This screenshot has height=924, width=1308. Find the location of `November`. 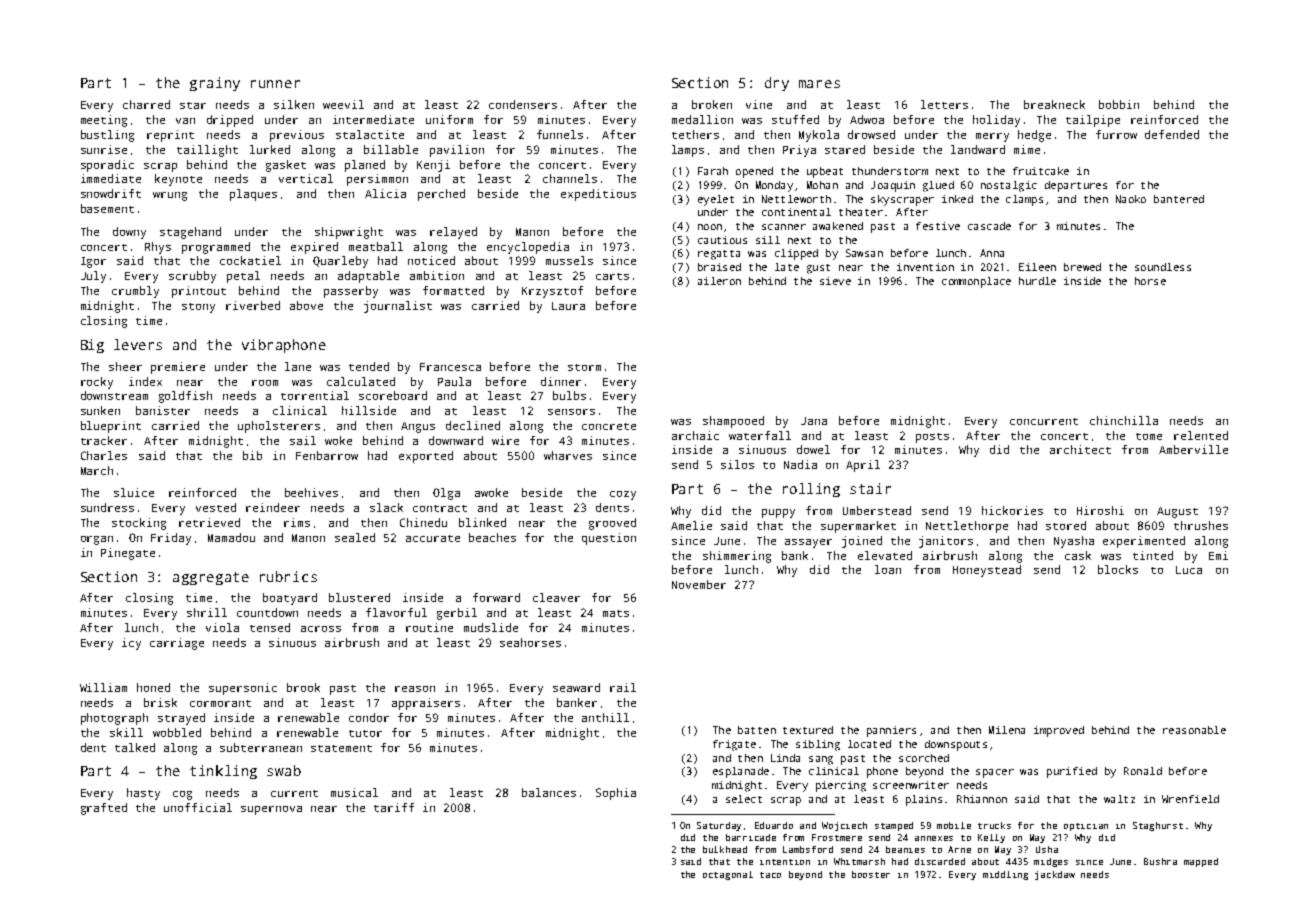

November is located at coordinates (699, 584).
